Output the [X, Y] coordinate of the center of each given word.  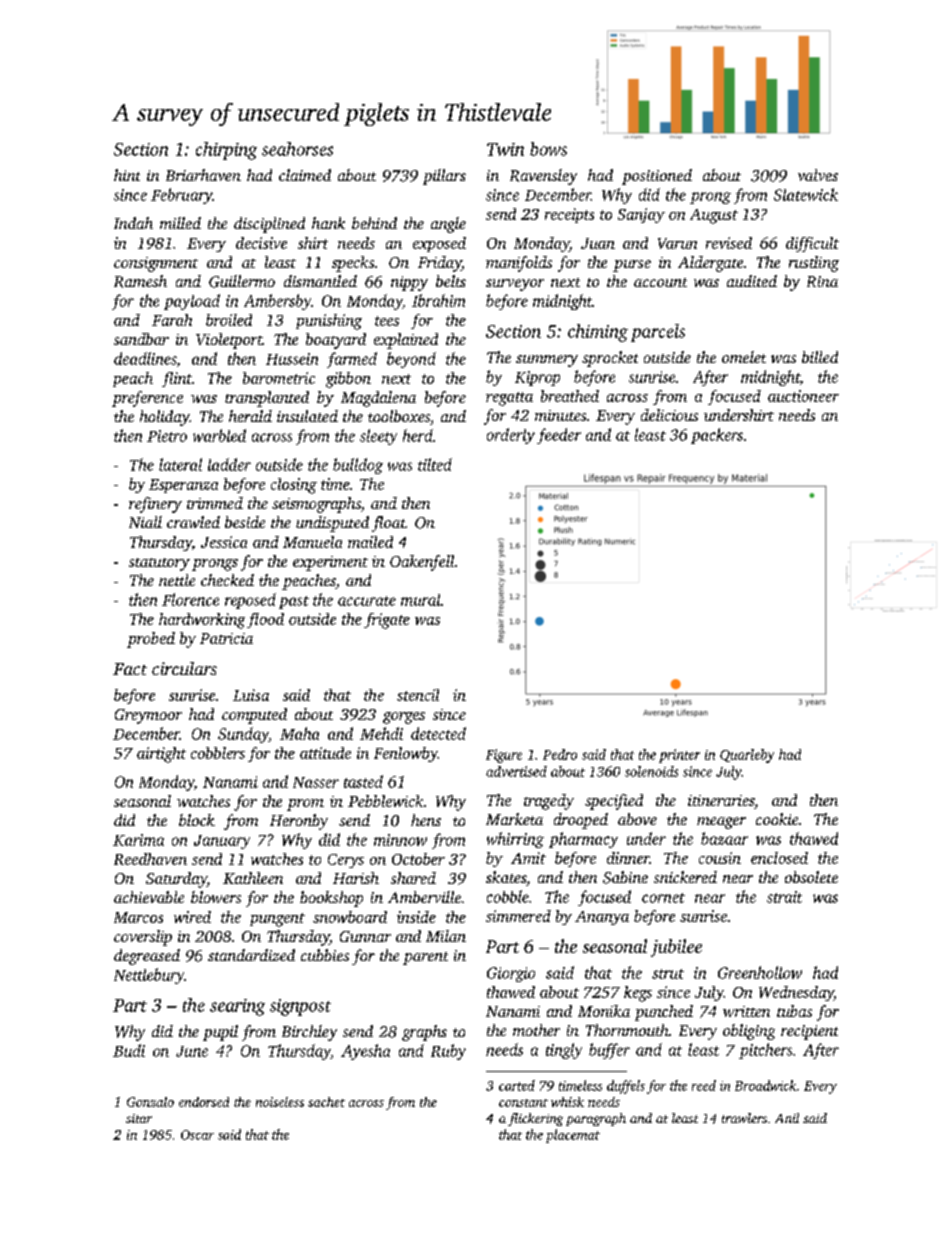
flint [177, 379]
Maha [299, 733]
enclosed [779, 858]
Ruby [448, 1052]
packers [717, 436]
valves [818, 175]
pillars [444, 177]
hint [127, 175]
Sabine [625, 877]
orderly [511, 436]
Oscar [197, 1135]
